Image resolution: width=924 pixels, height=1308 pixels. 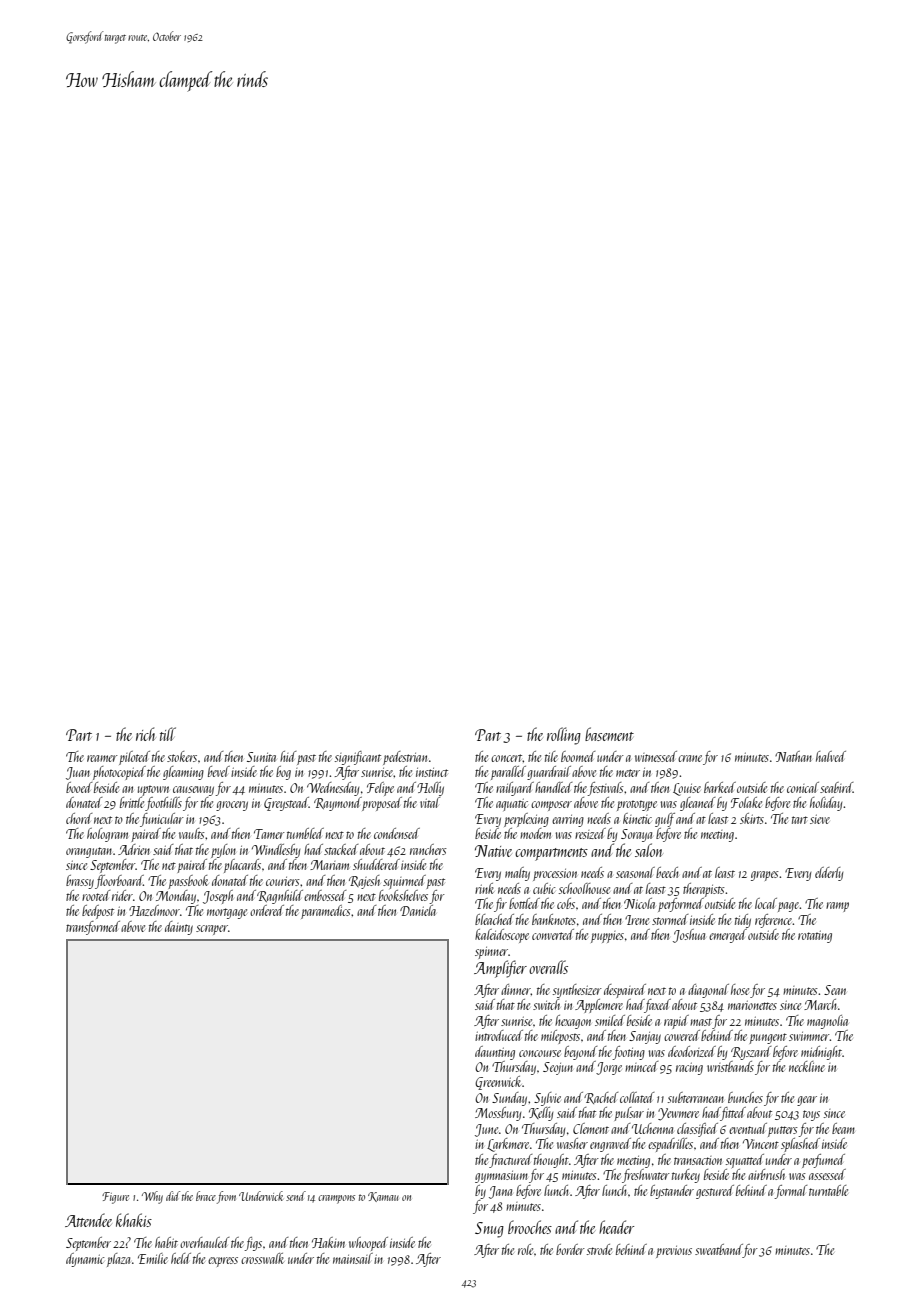 What do you see at coordinates (188, 882) in the document?
I see `passbook` at bounding box center [188, 882].
